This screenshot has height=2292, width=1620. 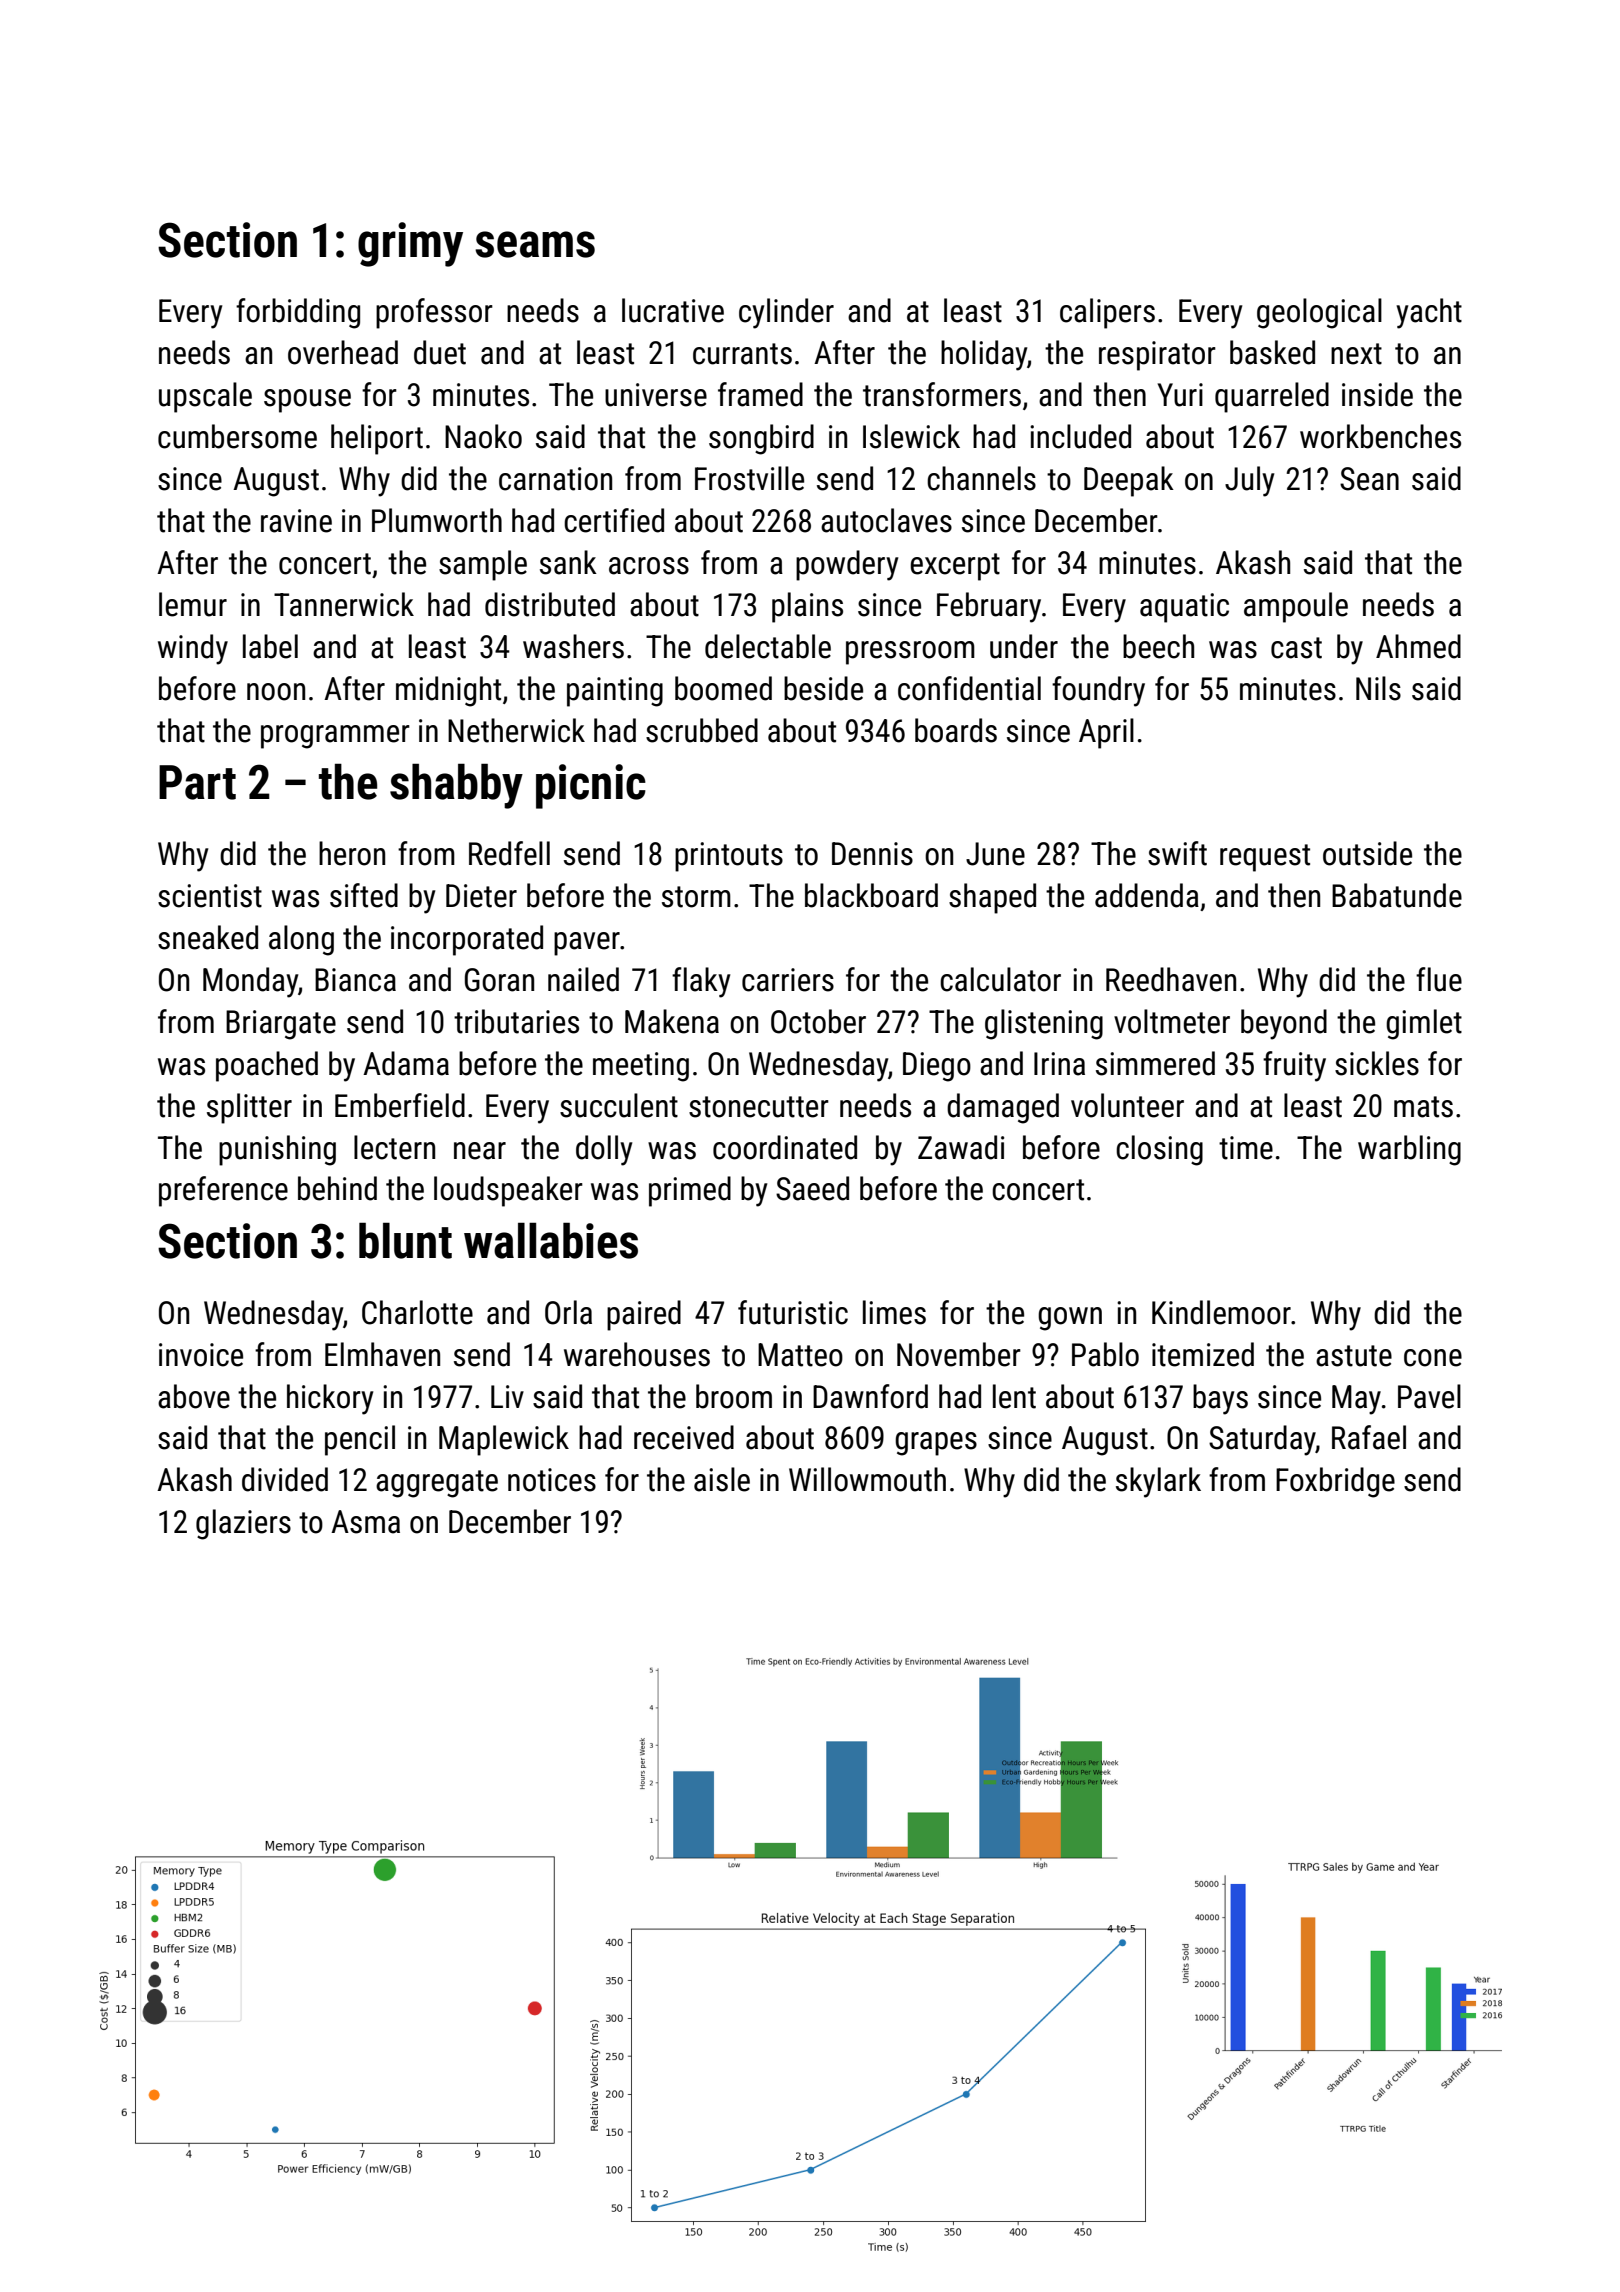 I want to click on geological, so click(x=1319, y=313).
